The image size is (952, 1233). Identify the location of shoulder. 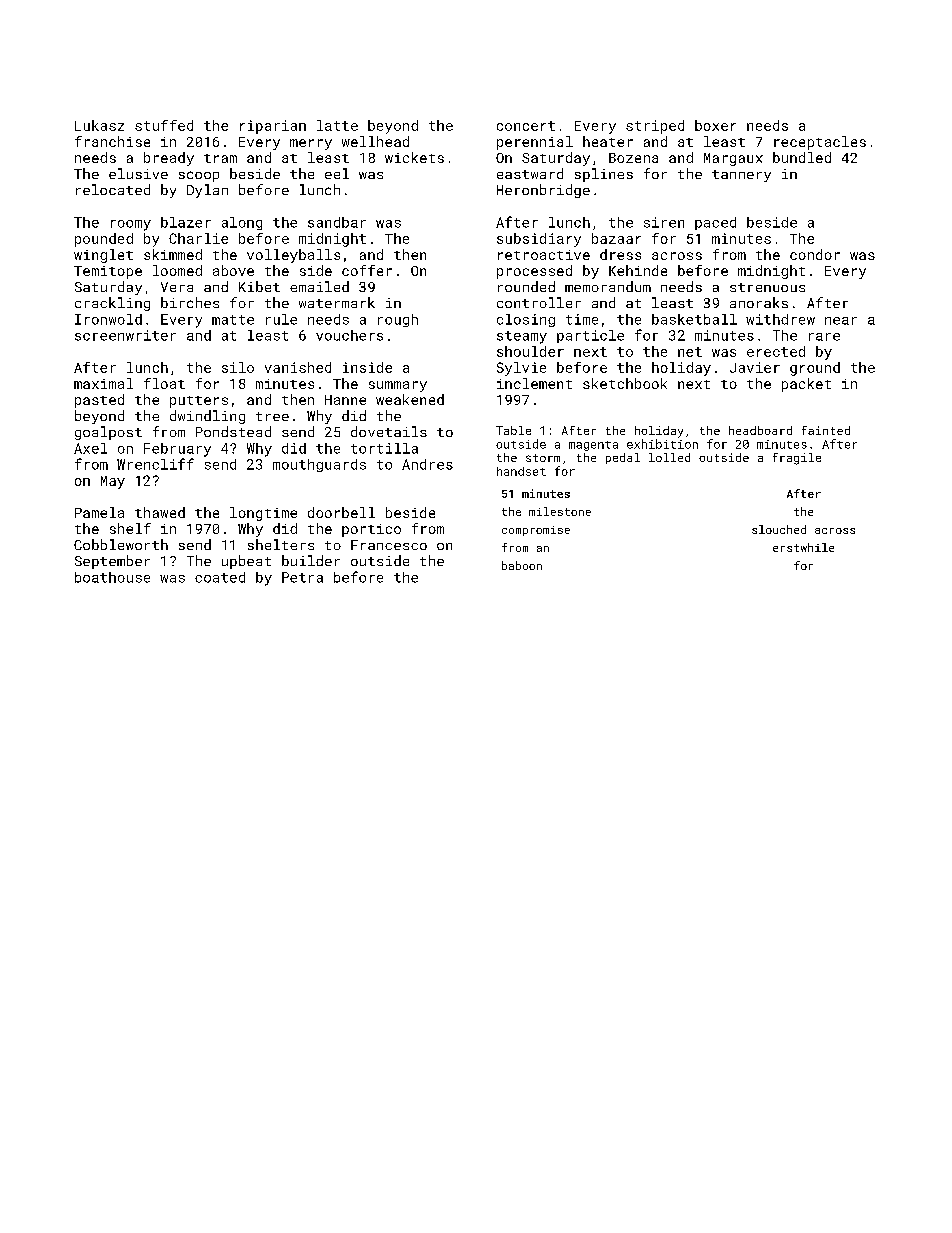
(530, 351).
